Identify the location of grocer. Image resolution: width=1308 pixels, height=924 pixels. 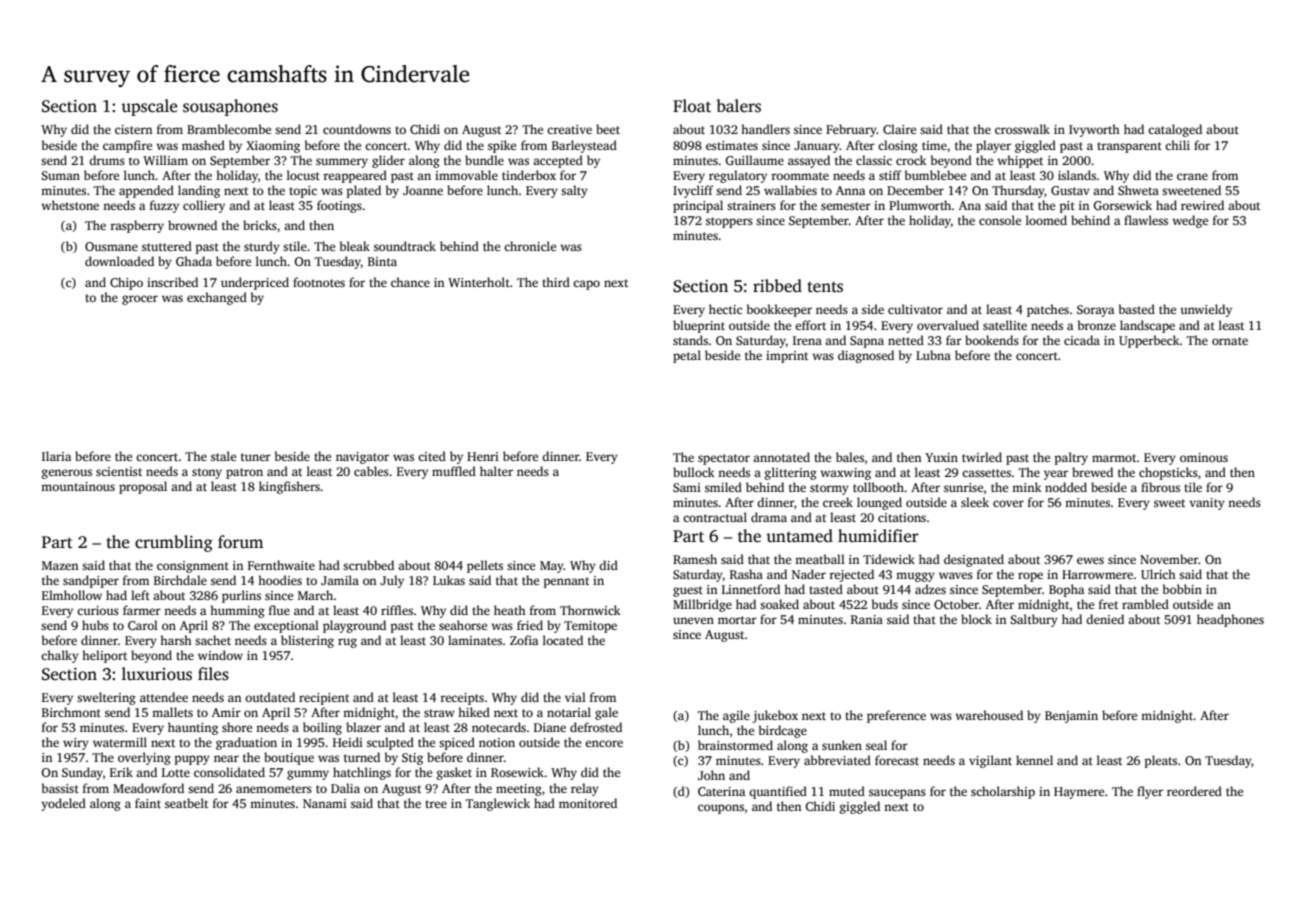
(140, 300).
